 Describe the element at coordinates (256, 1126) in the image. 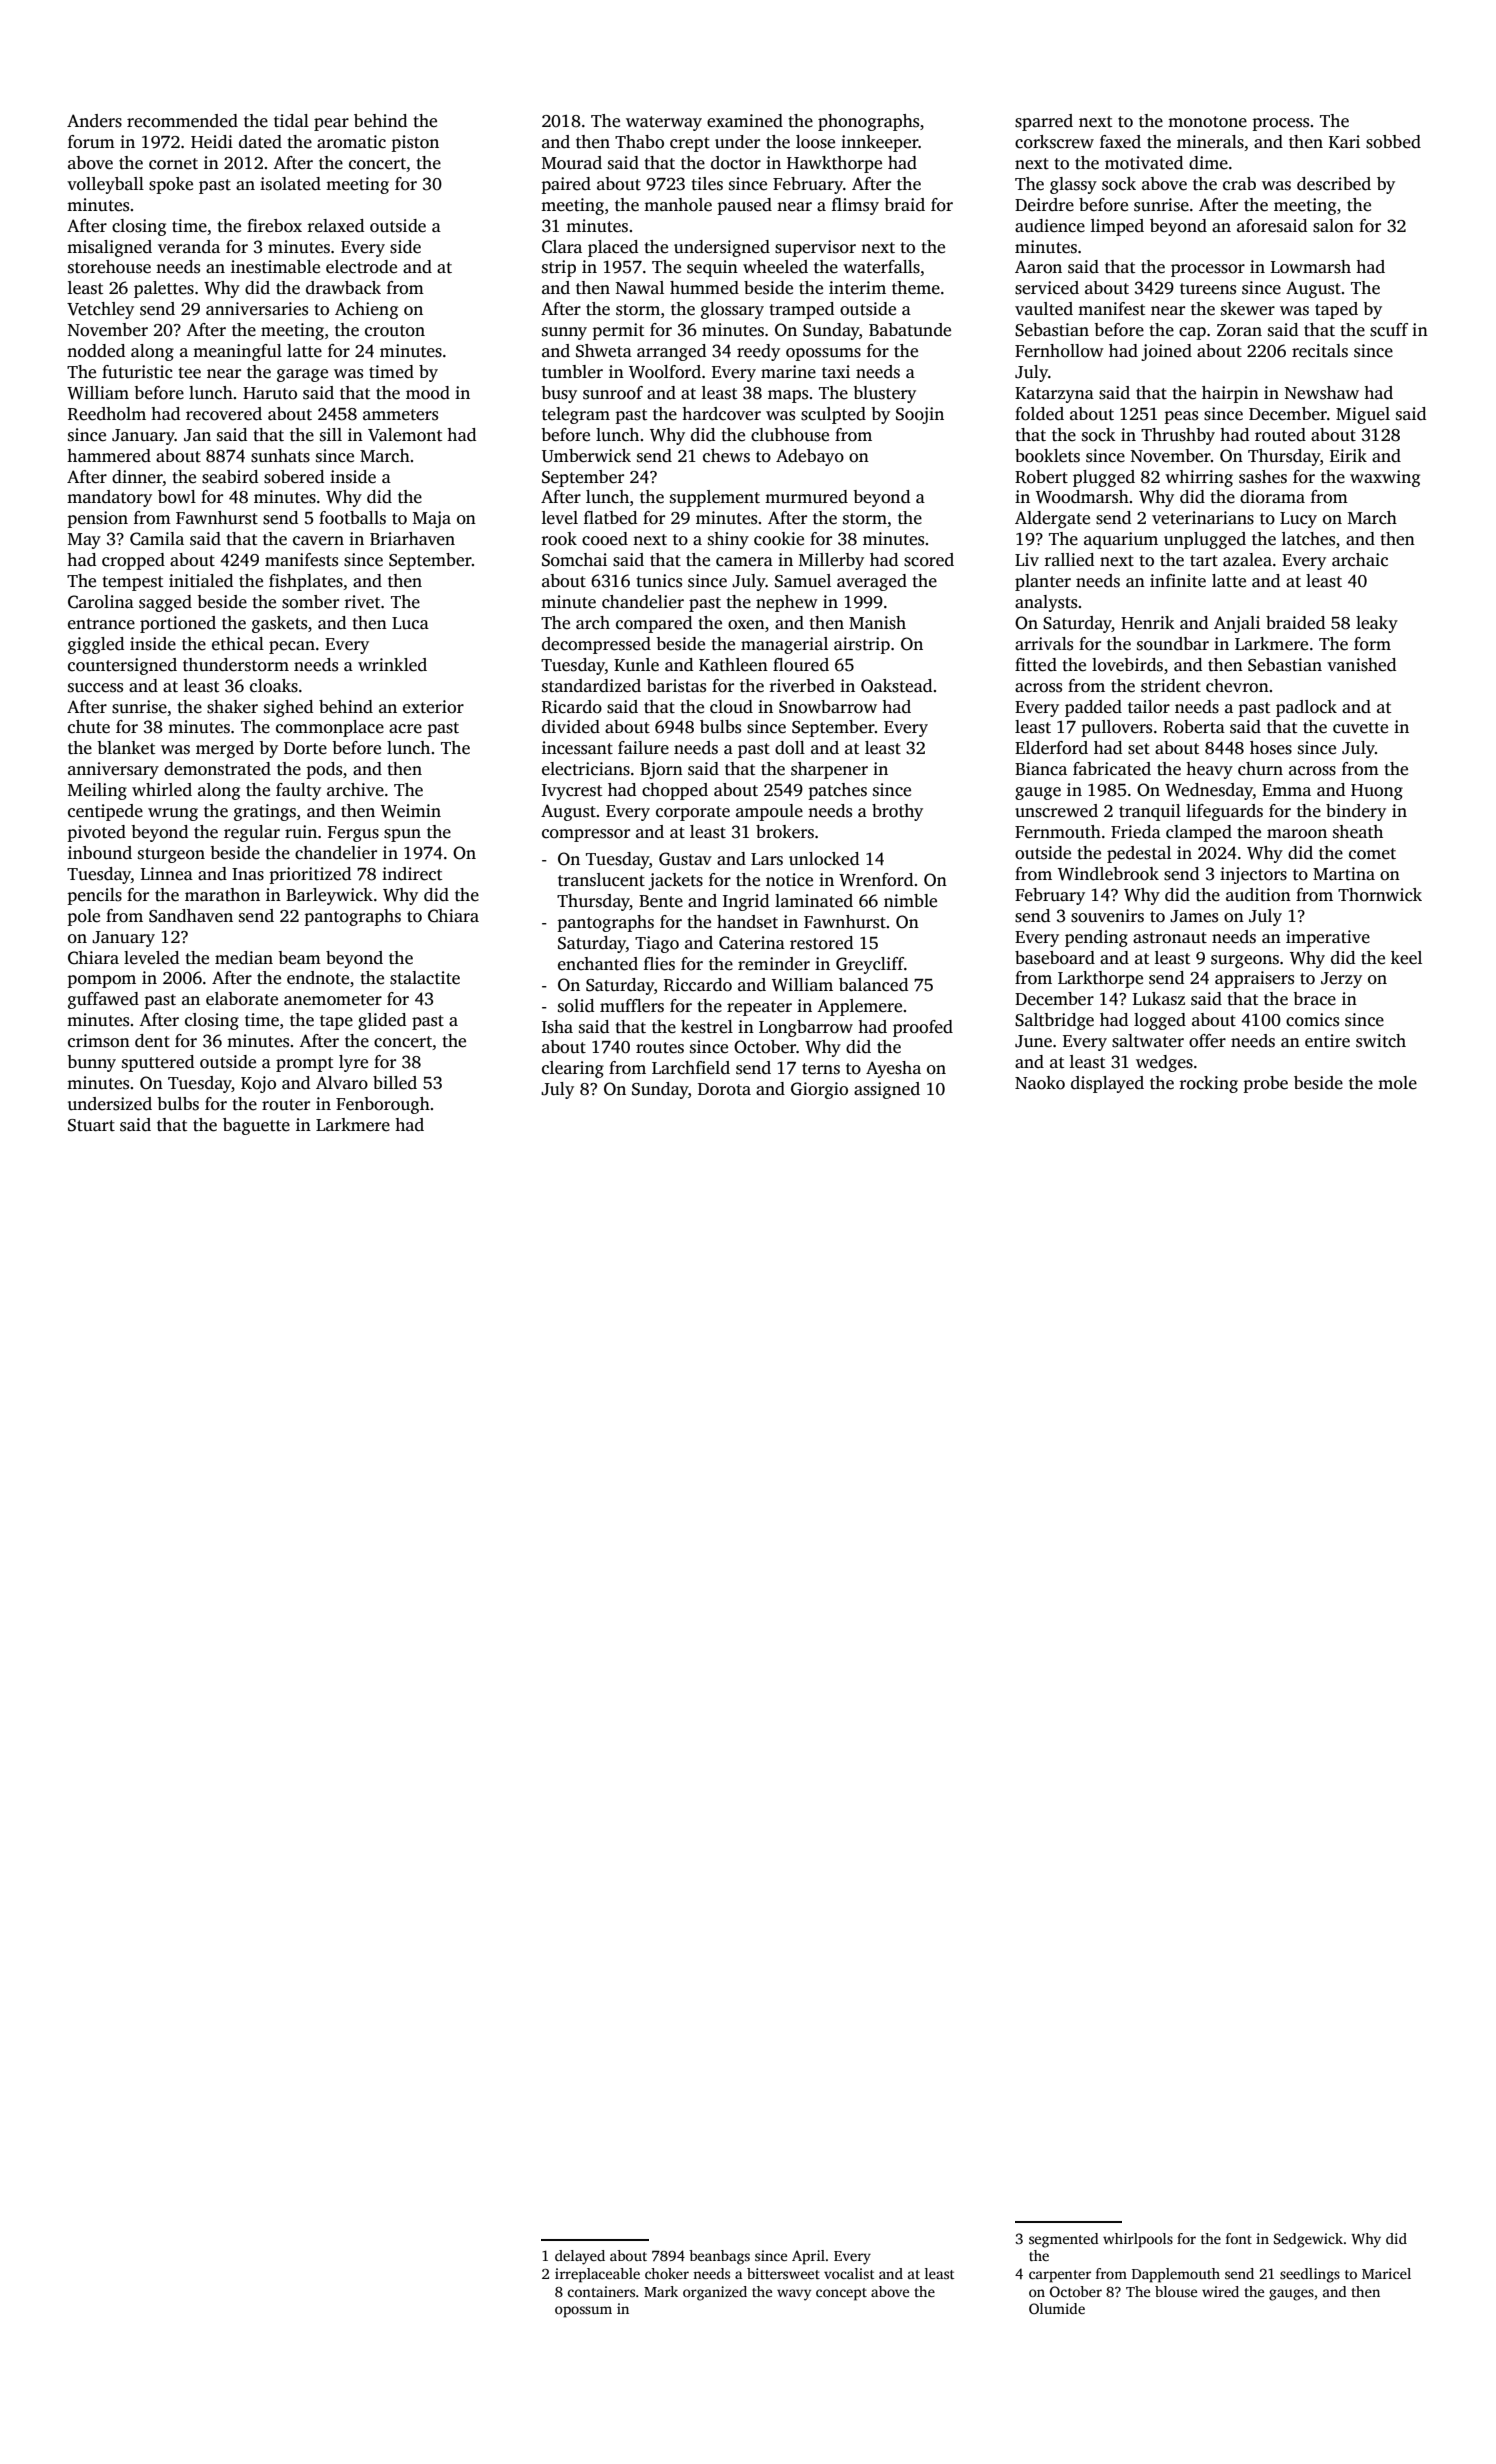

I see `baguette` at that location.
